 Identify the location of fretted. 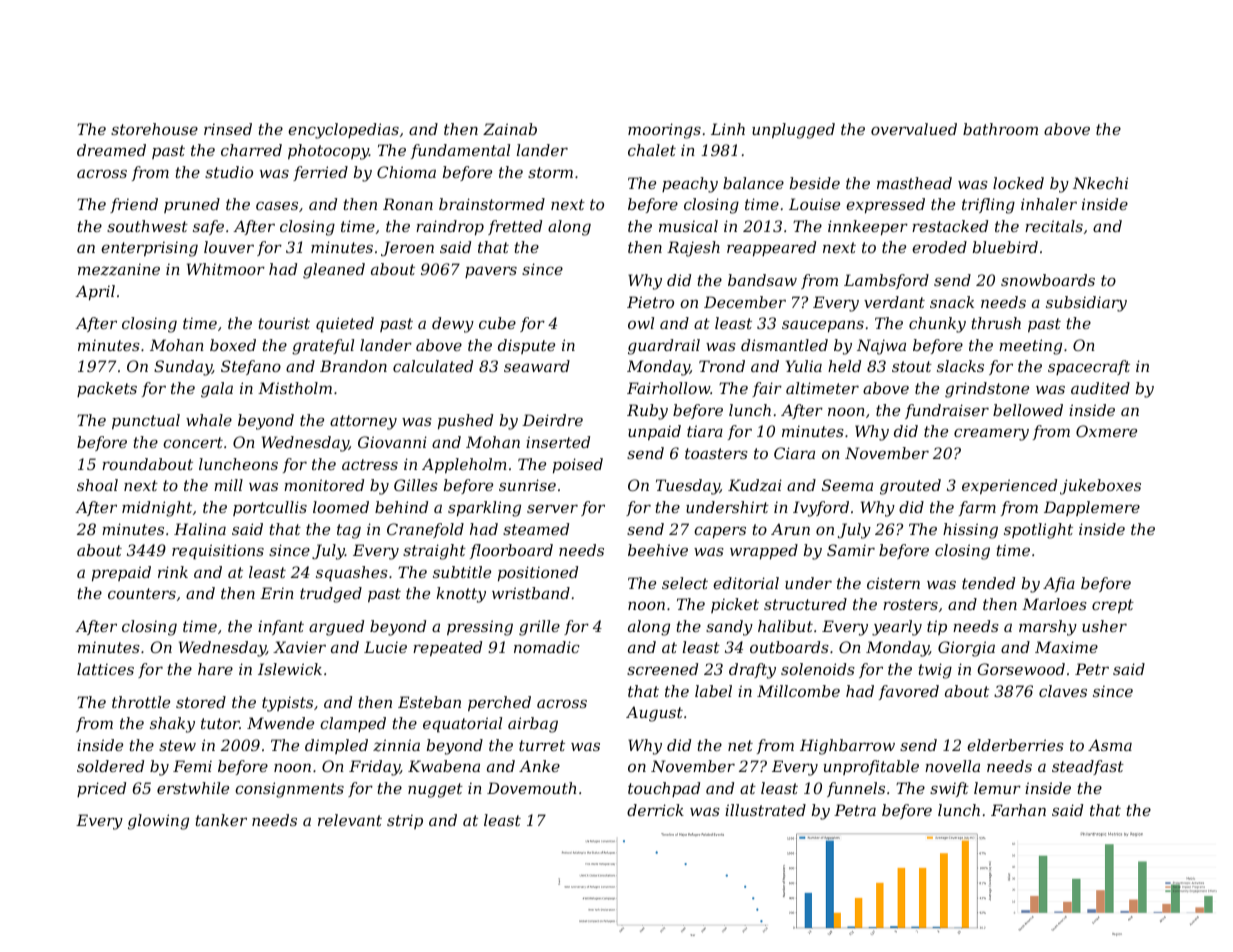
(515, 227).
